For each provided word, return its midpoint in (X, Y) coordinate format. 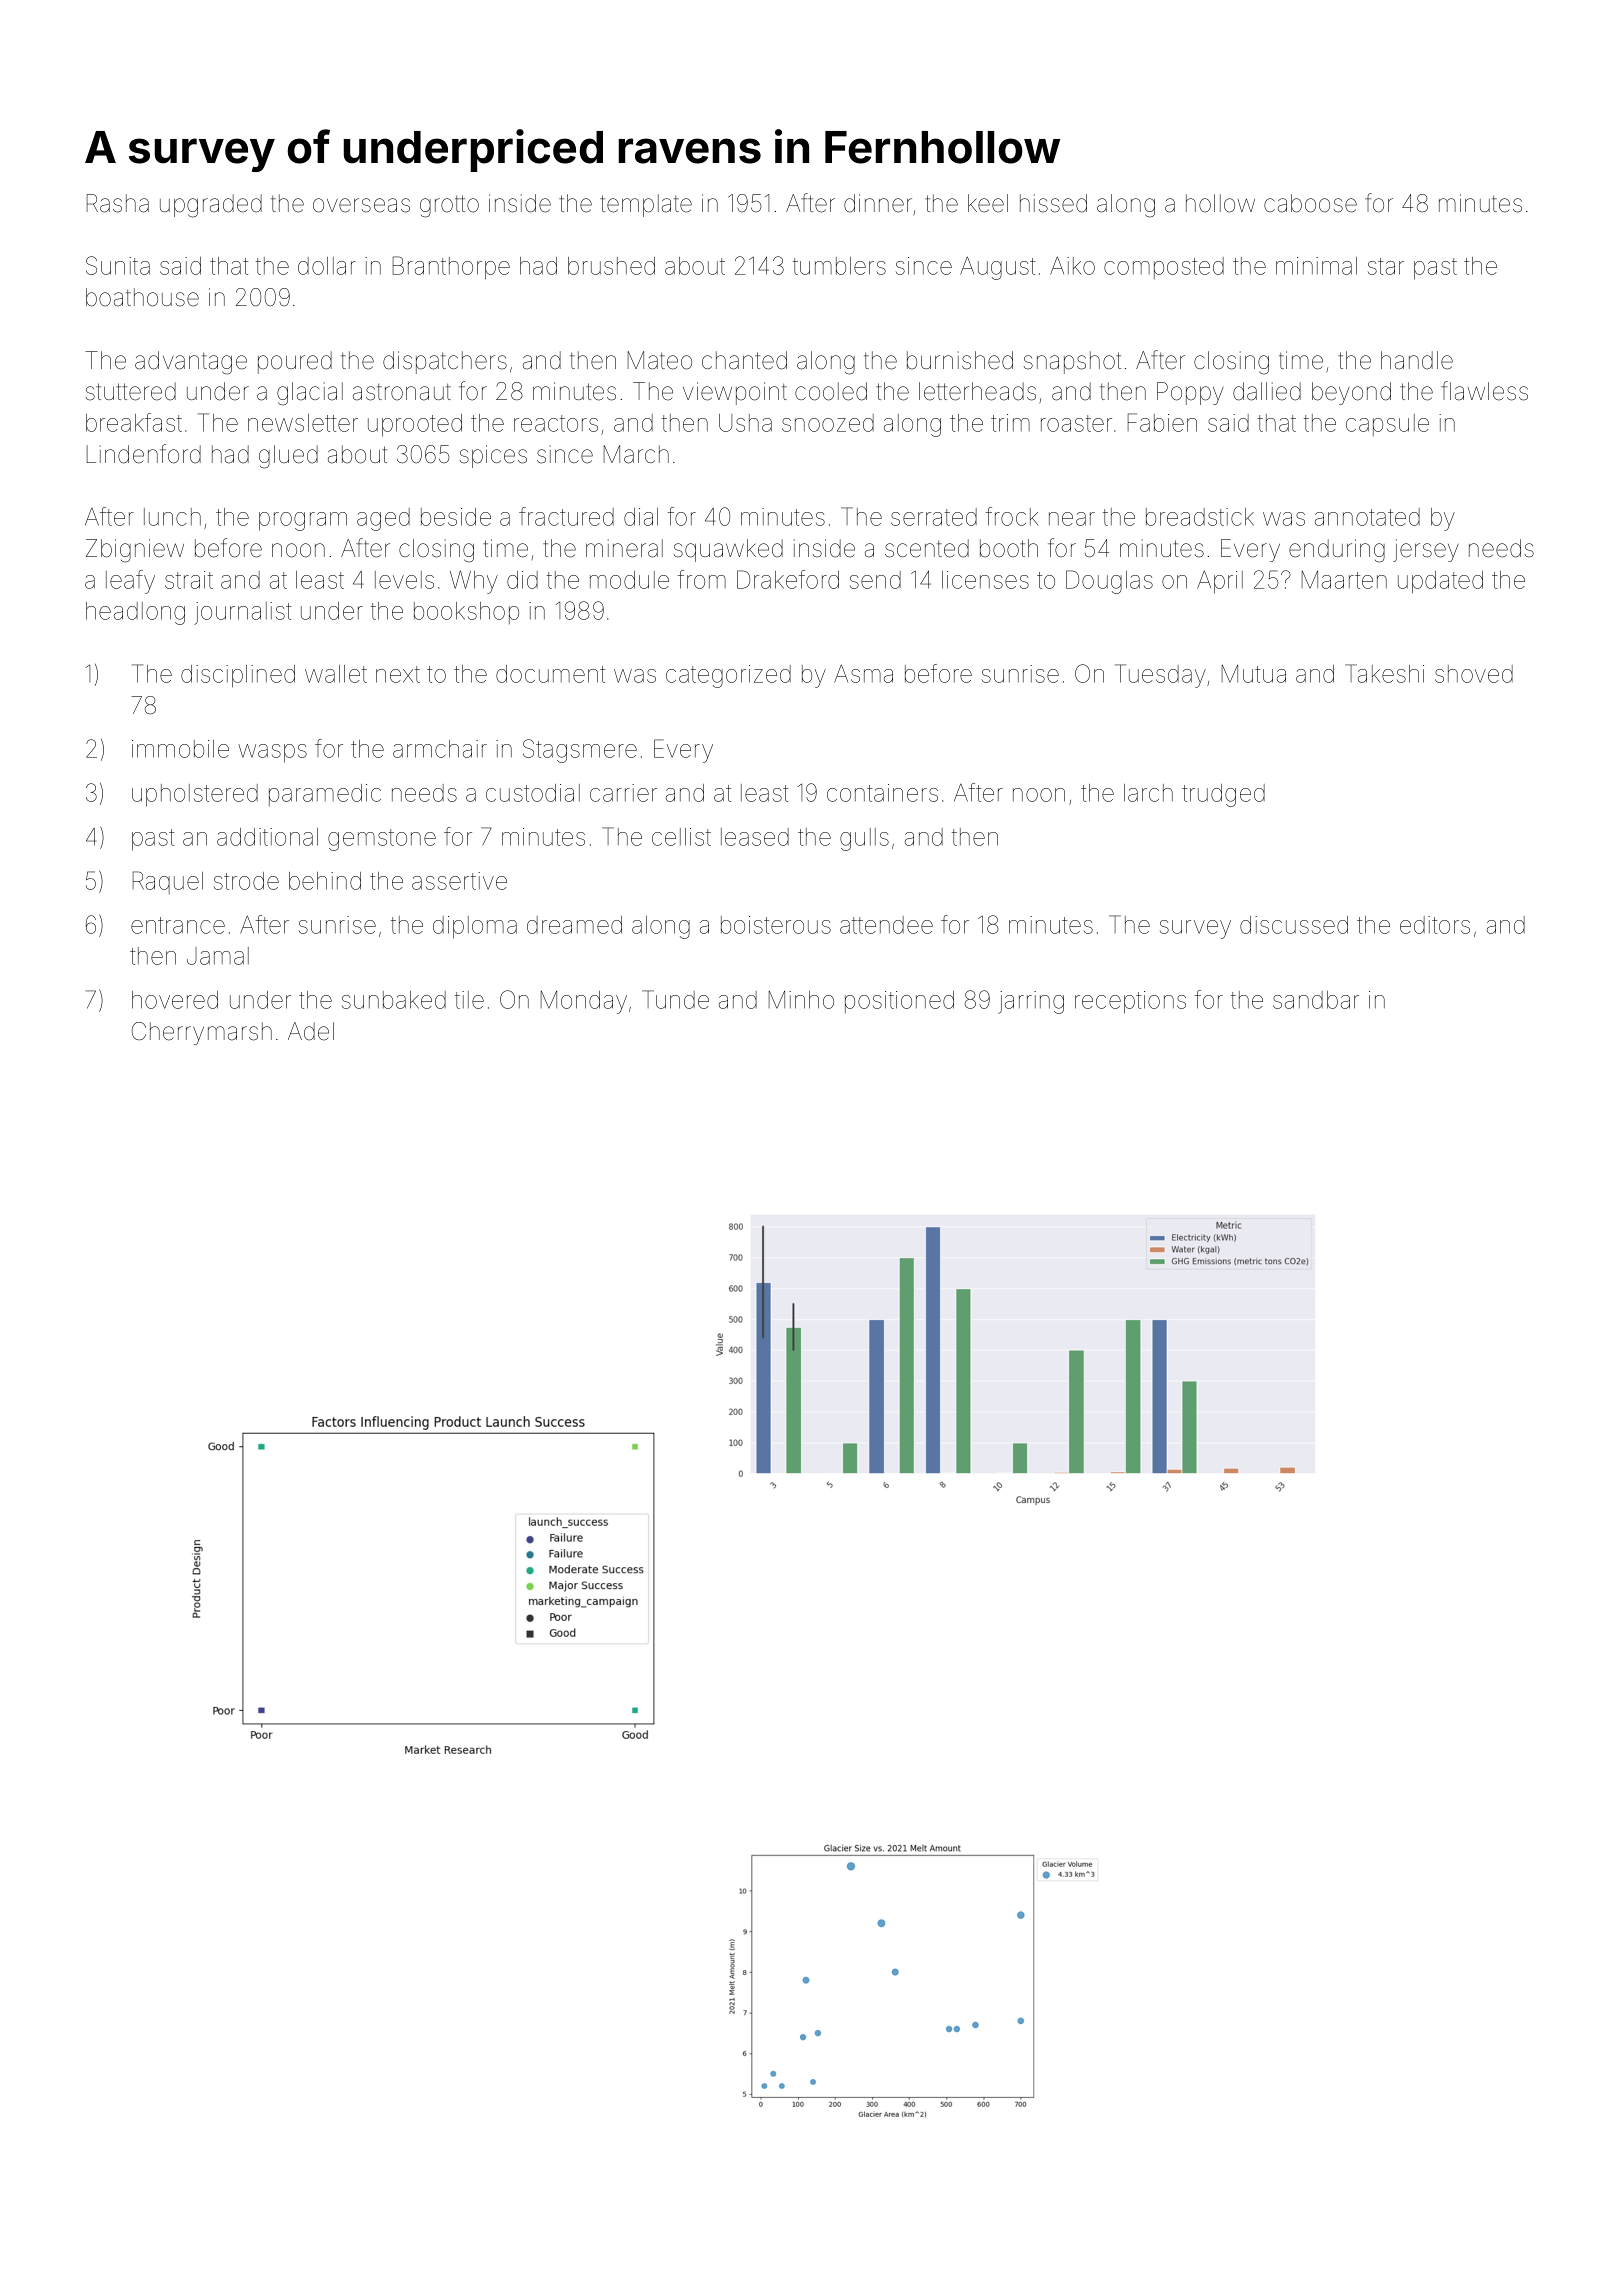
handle (1417, 360)
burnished (960, 360)
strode (246, 881)
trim (1010, 423)
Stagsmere (580, 751)
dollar (327, 266)
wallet (336, 674)
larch (1148, 793)
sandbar (1316, 1000)
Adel (311, 1031)
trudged (1223, 795)
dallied (1267, 391)
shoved (1474, 674)
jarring (1031, 1002)
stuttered (131, 391)
